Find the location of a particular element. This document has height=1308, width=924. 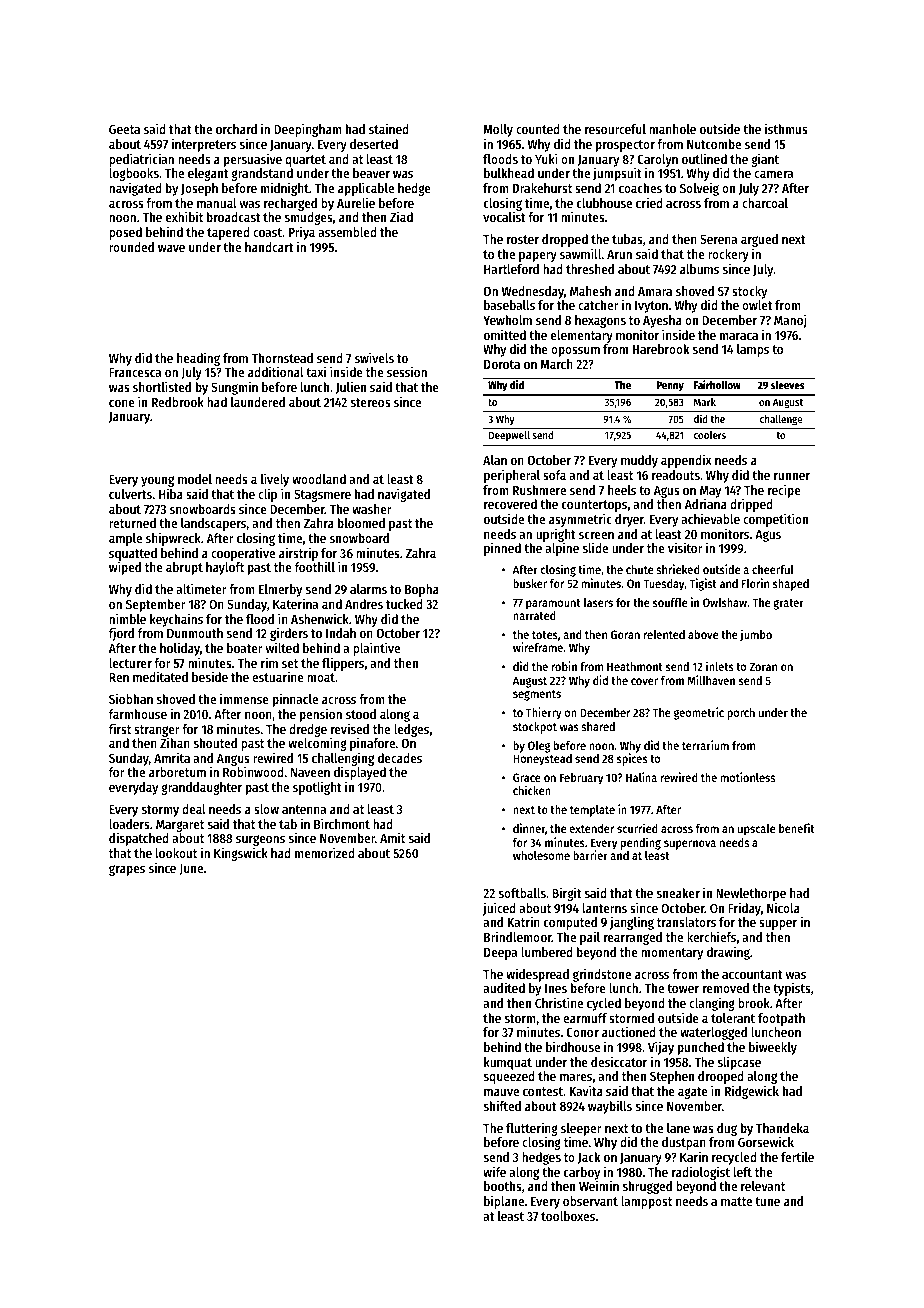

Molly is located at coordinates (498, 130).
